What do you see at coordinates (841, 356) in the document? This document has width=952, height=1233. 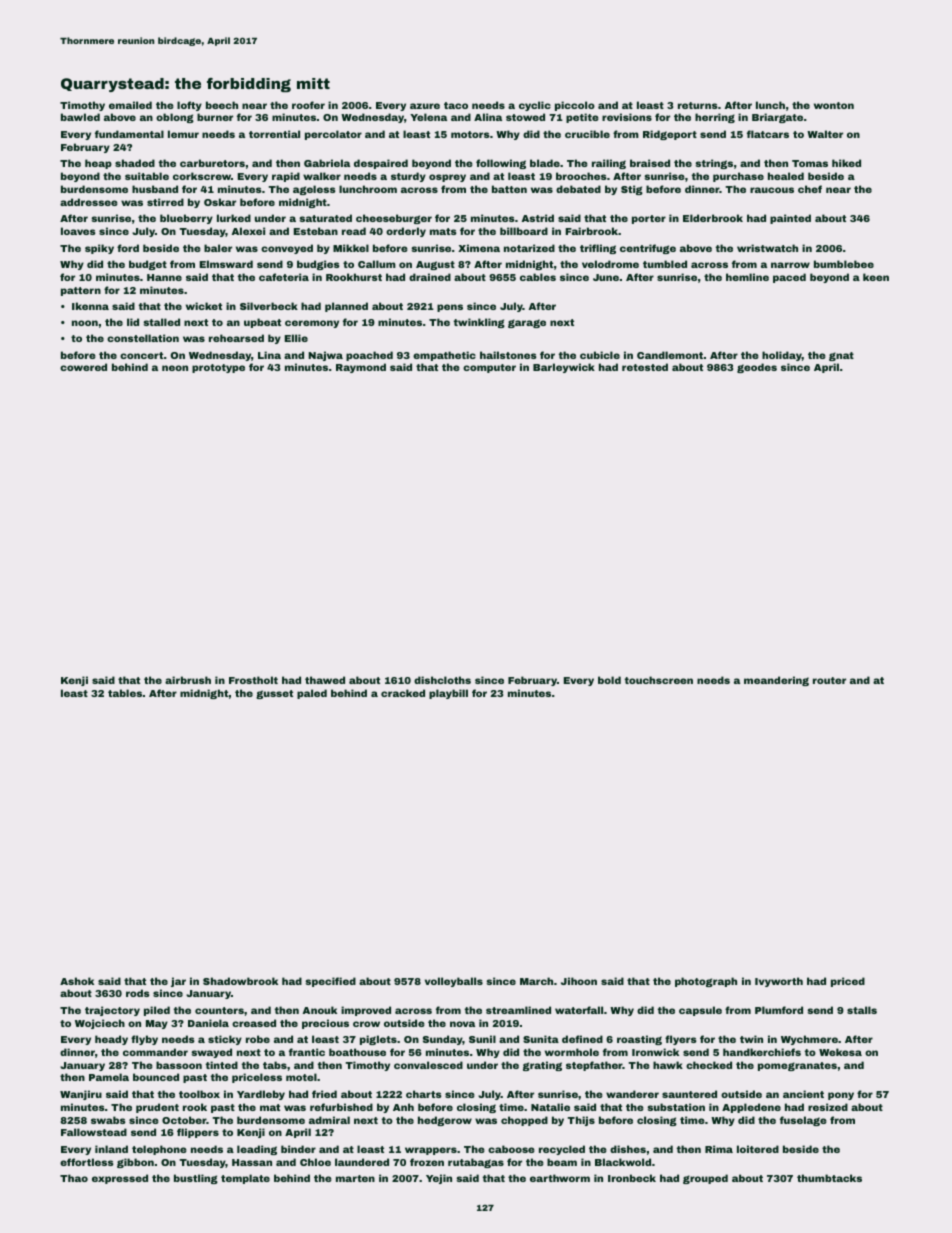 I see `gnat` at bounding box center [841, 356].
